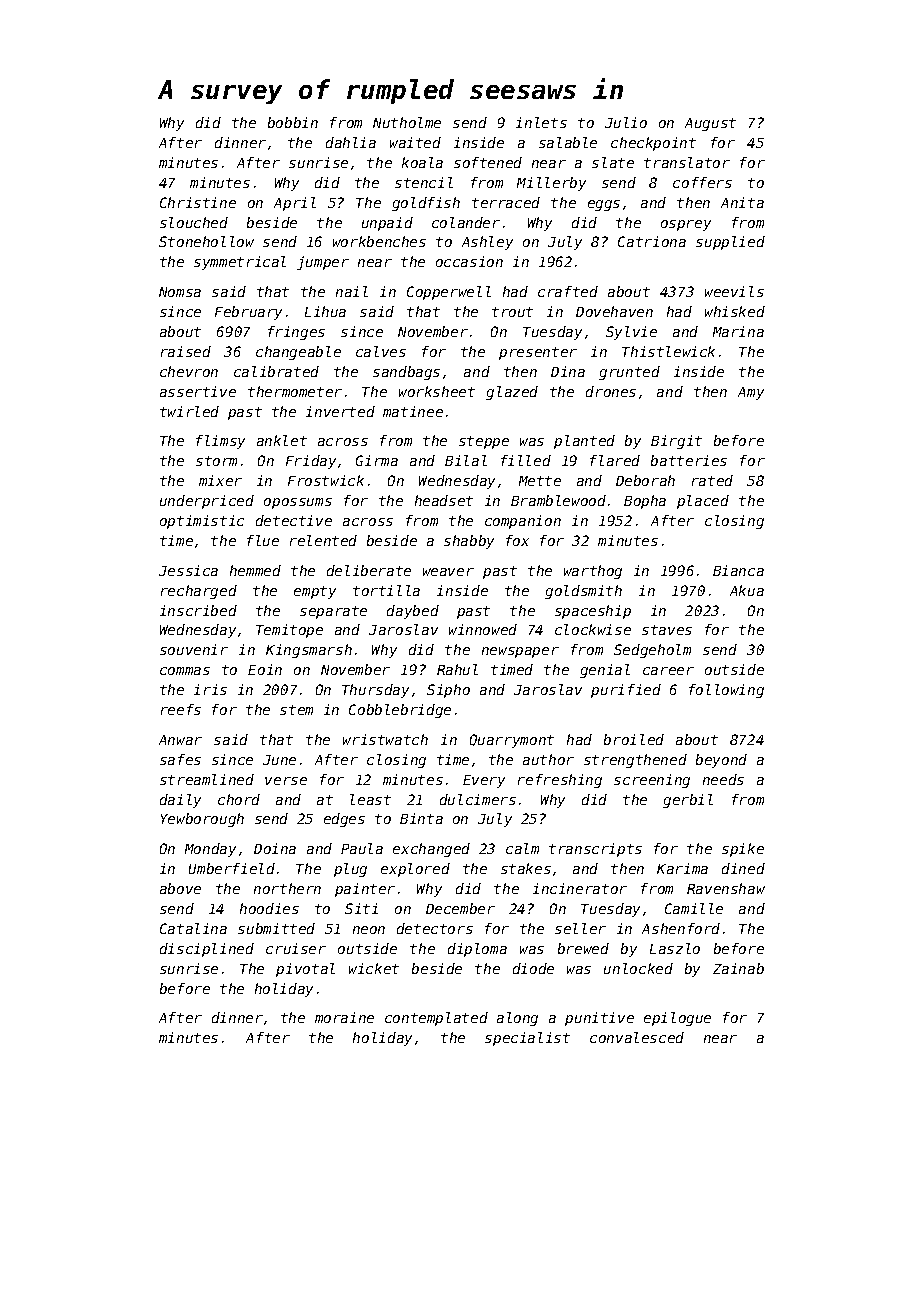  What do you see at coordinates (293, 122) in the image?
I see `bobbin` at bounding box center [293, 122].
